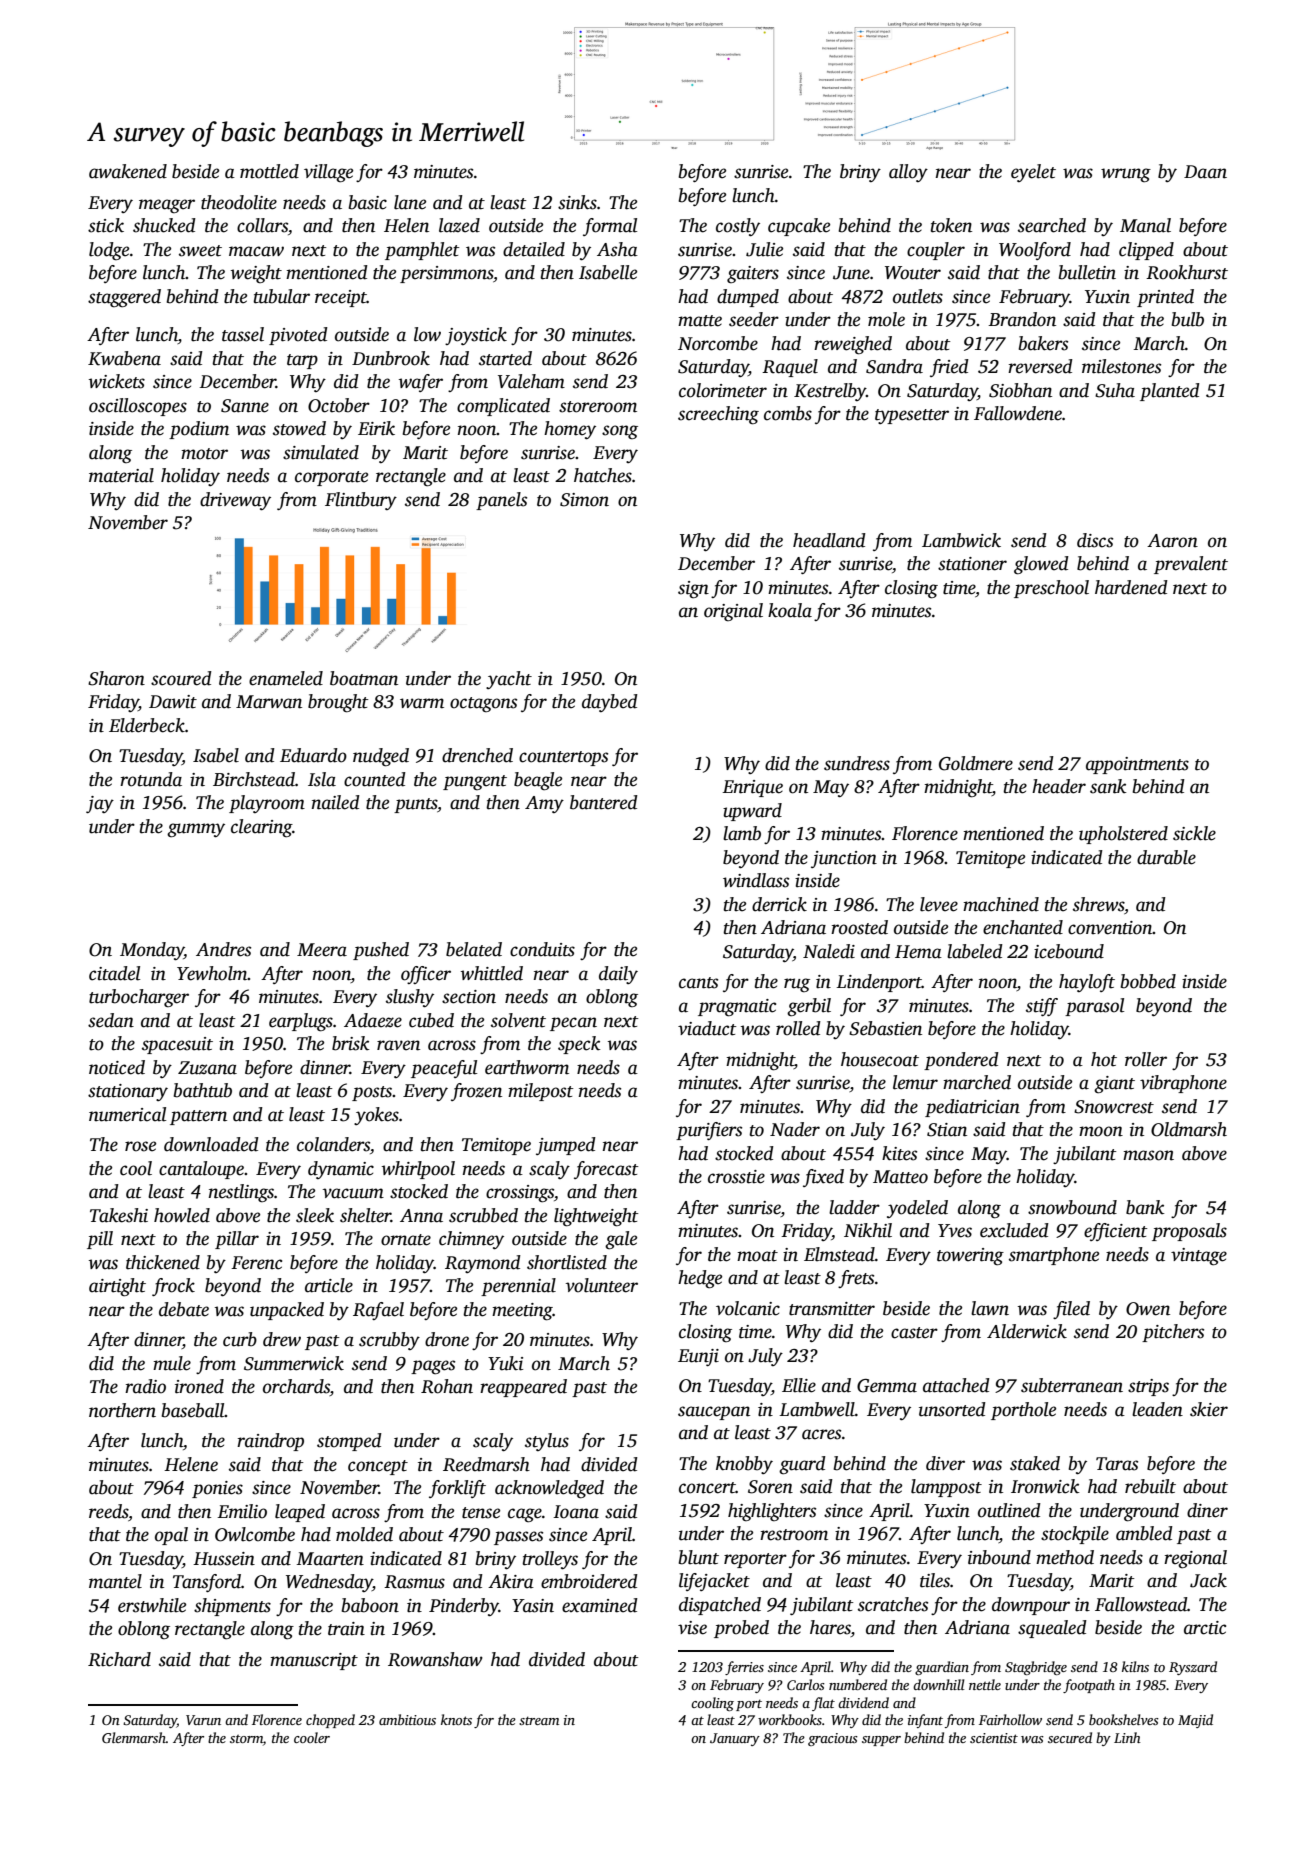 Image resolution: width=1316 pixels, height=1862 pixels. Describe the element at coordinates (539, 1720) in the document. I see `stream` at that location.
